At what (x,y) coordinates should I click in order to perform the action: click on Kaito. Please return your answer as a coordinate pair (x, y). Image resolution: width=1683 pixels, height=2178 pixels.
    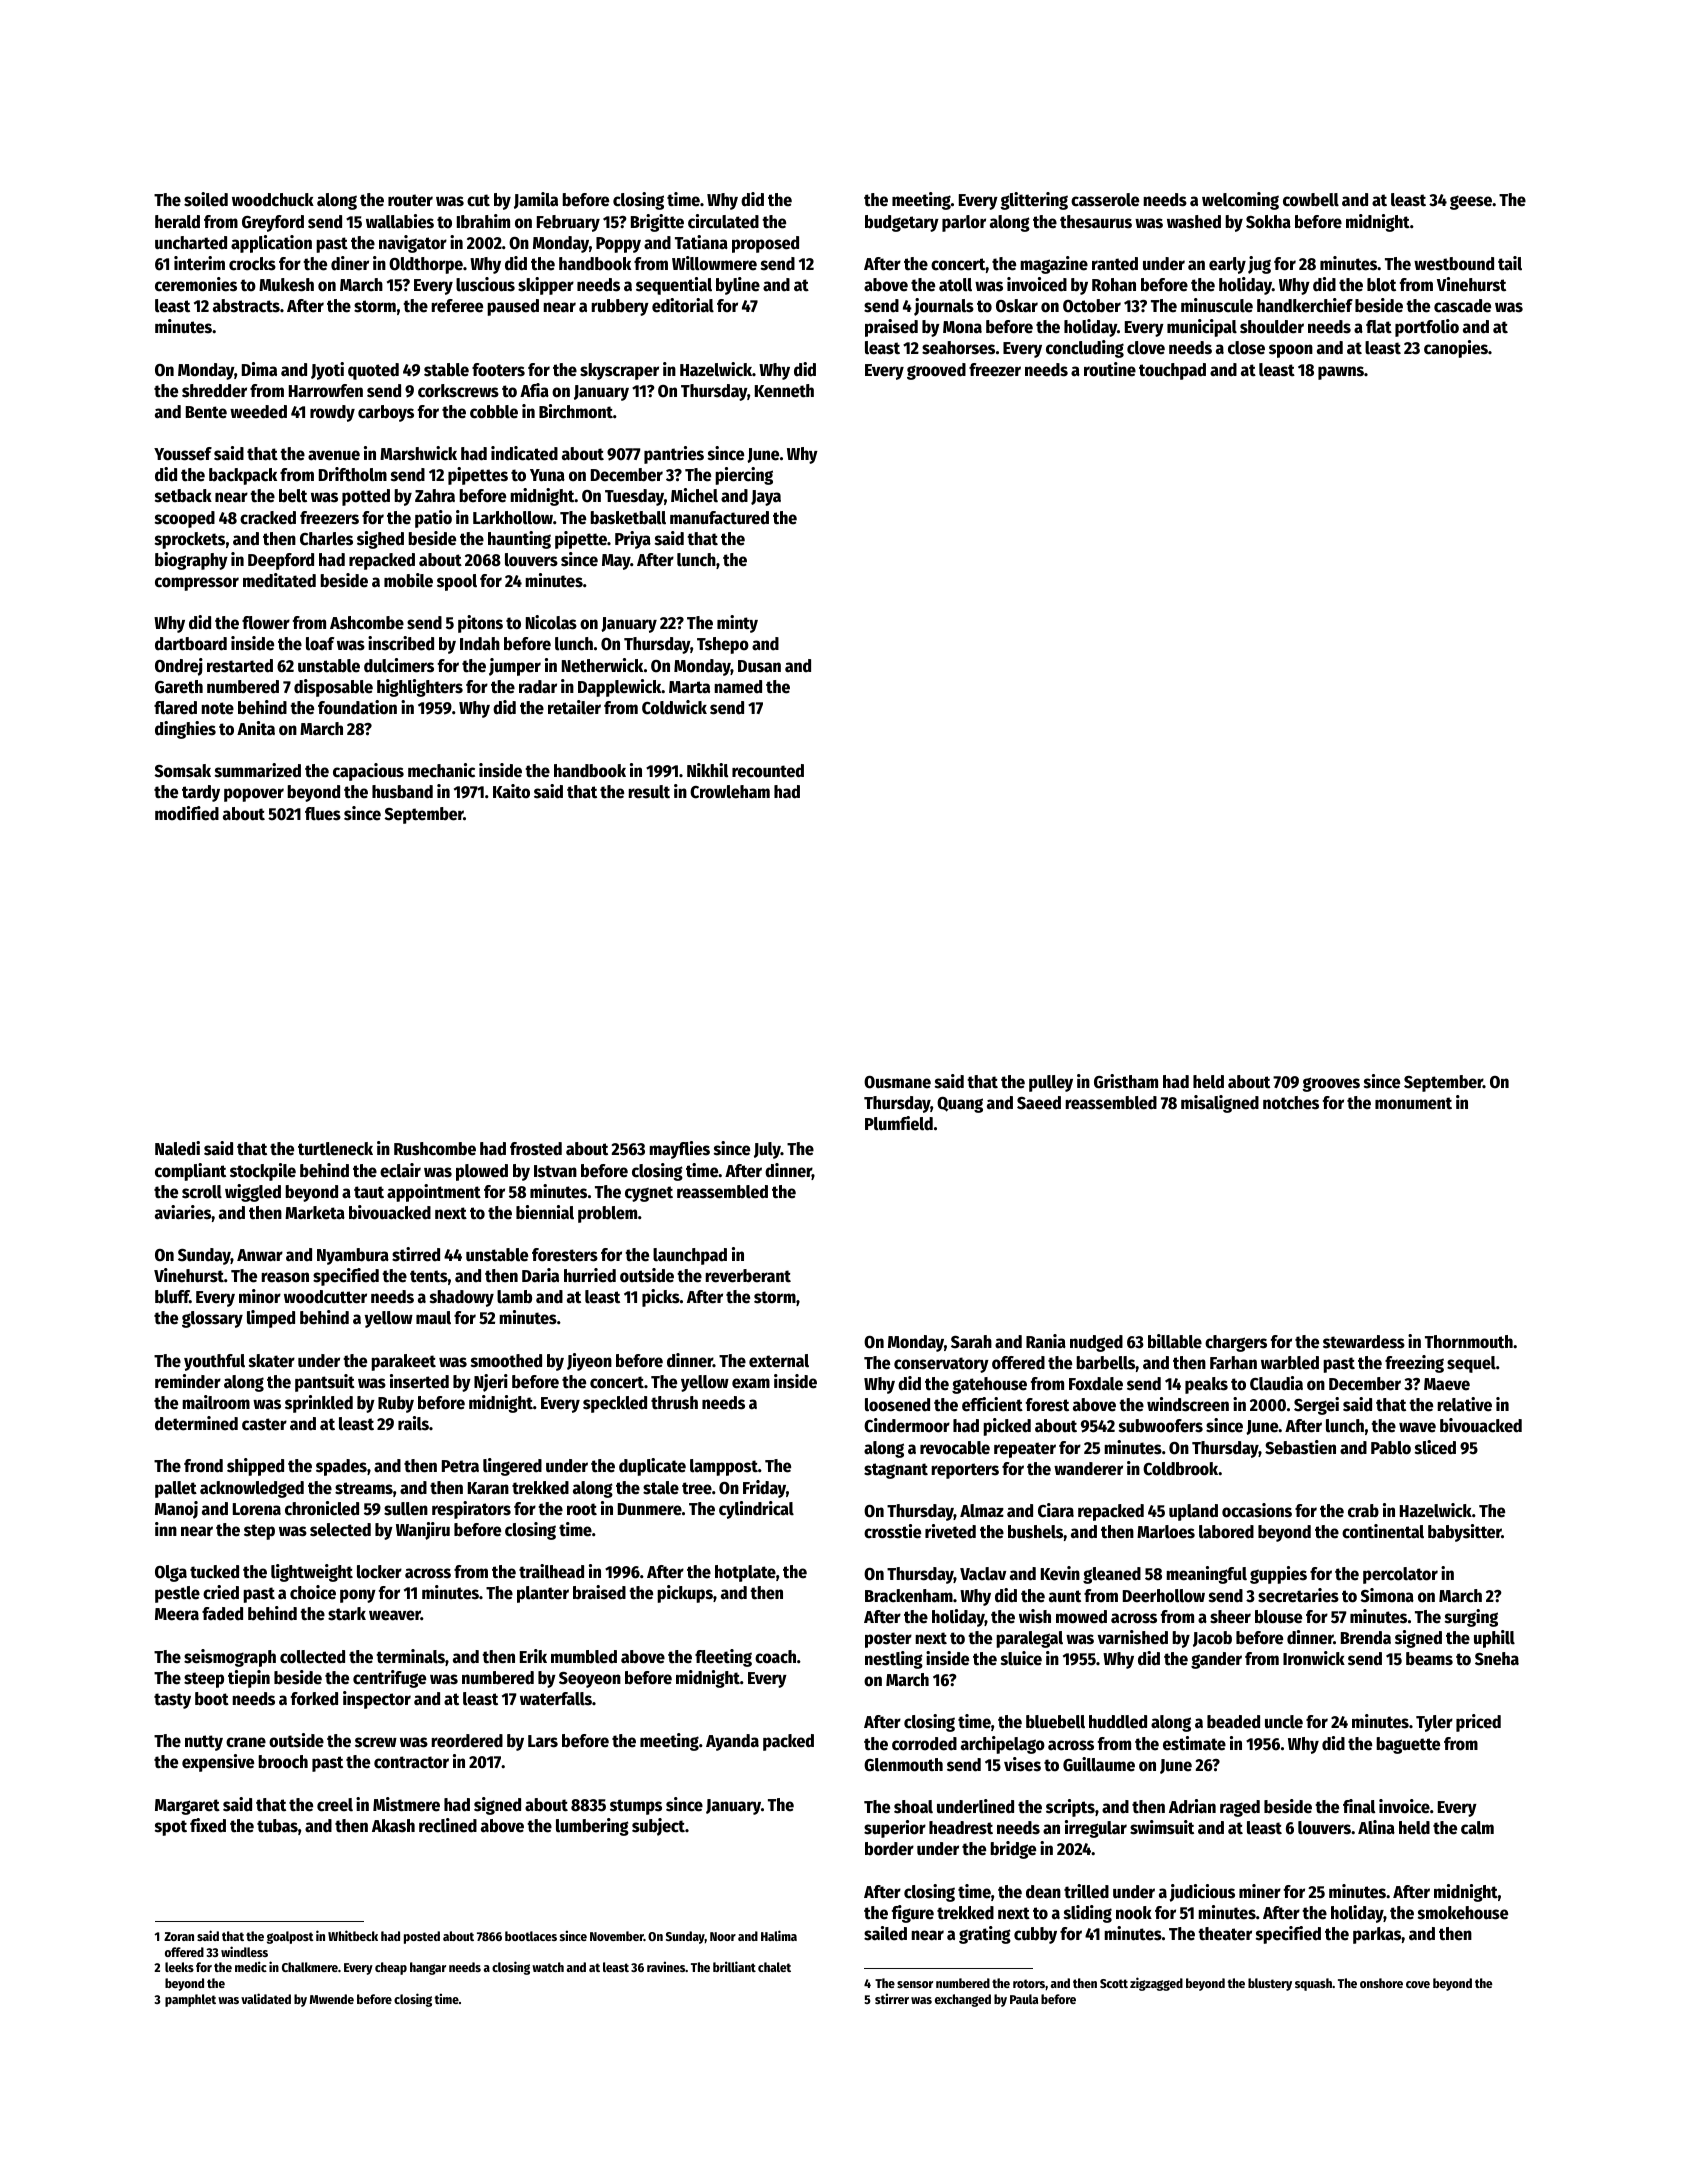
    Looking at the image, I should click on (511, 791).
